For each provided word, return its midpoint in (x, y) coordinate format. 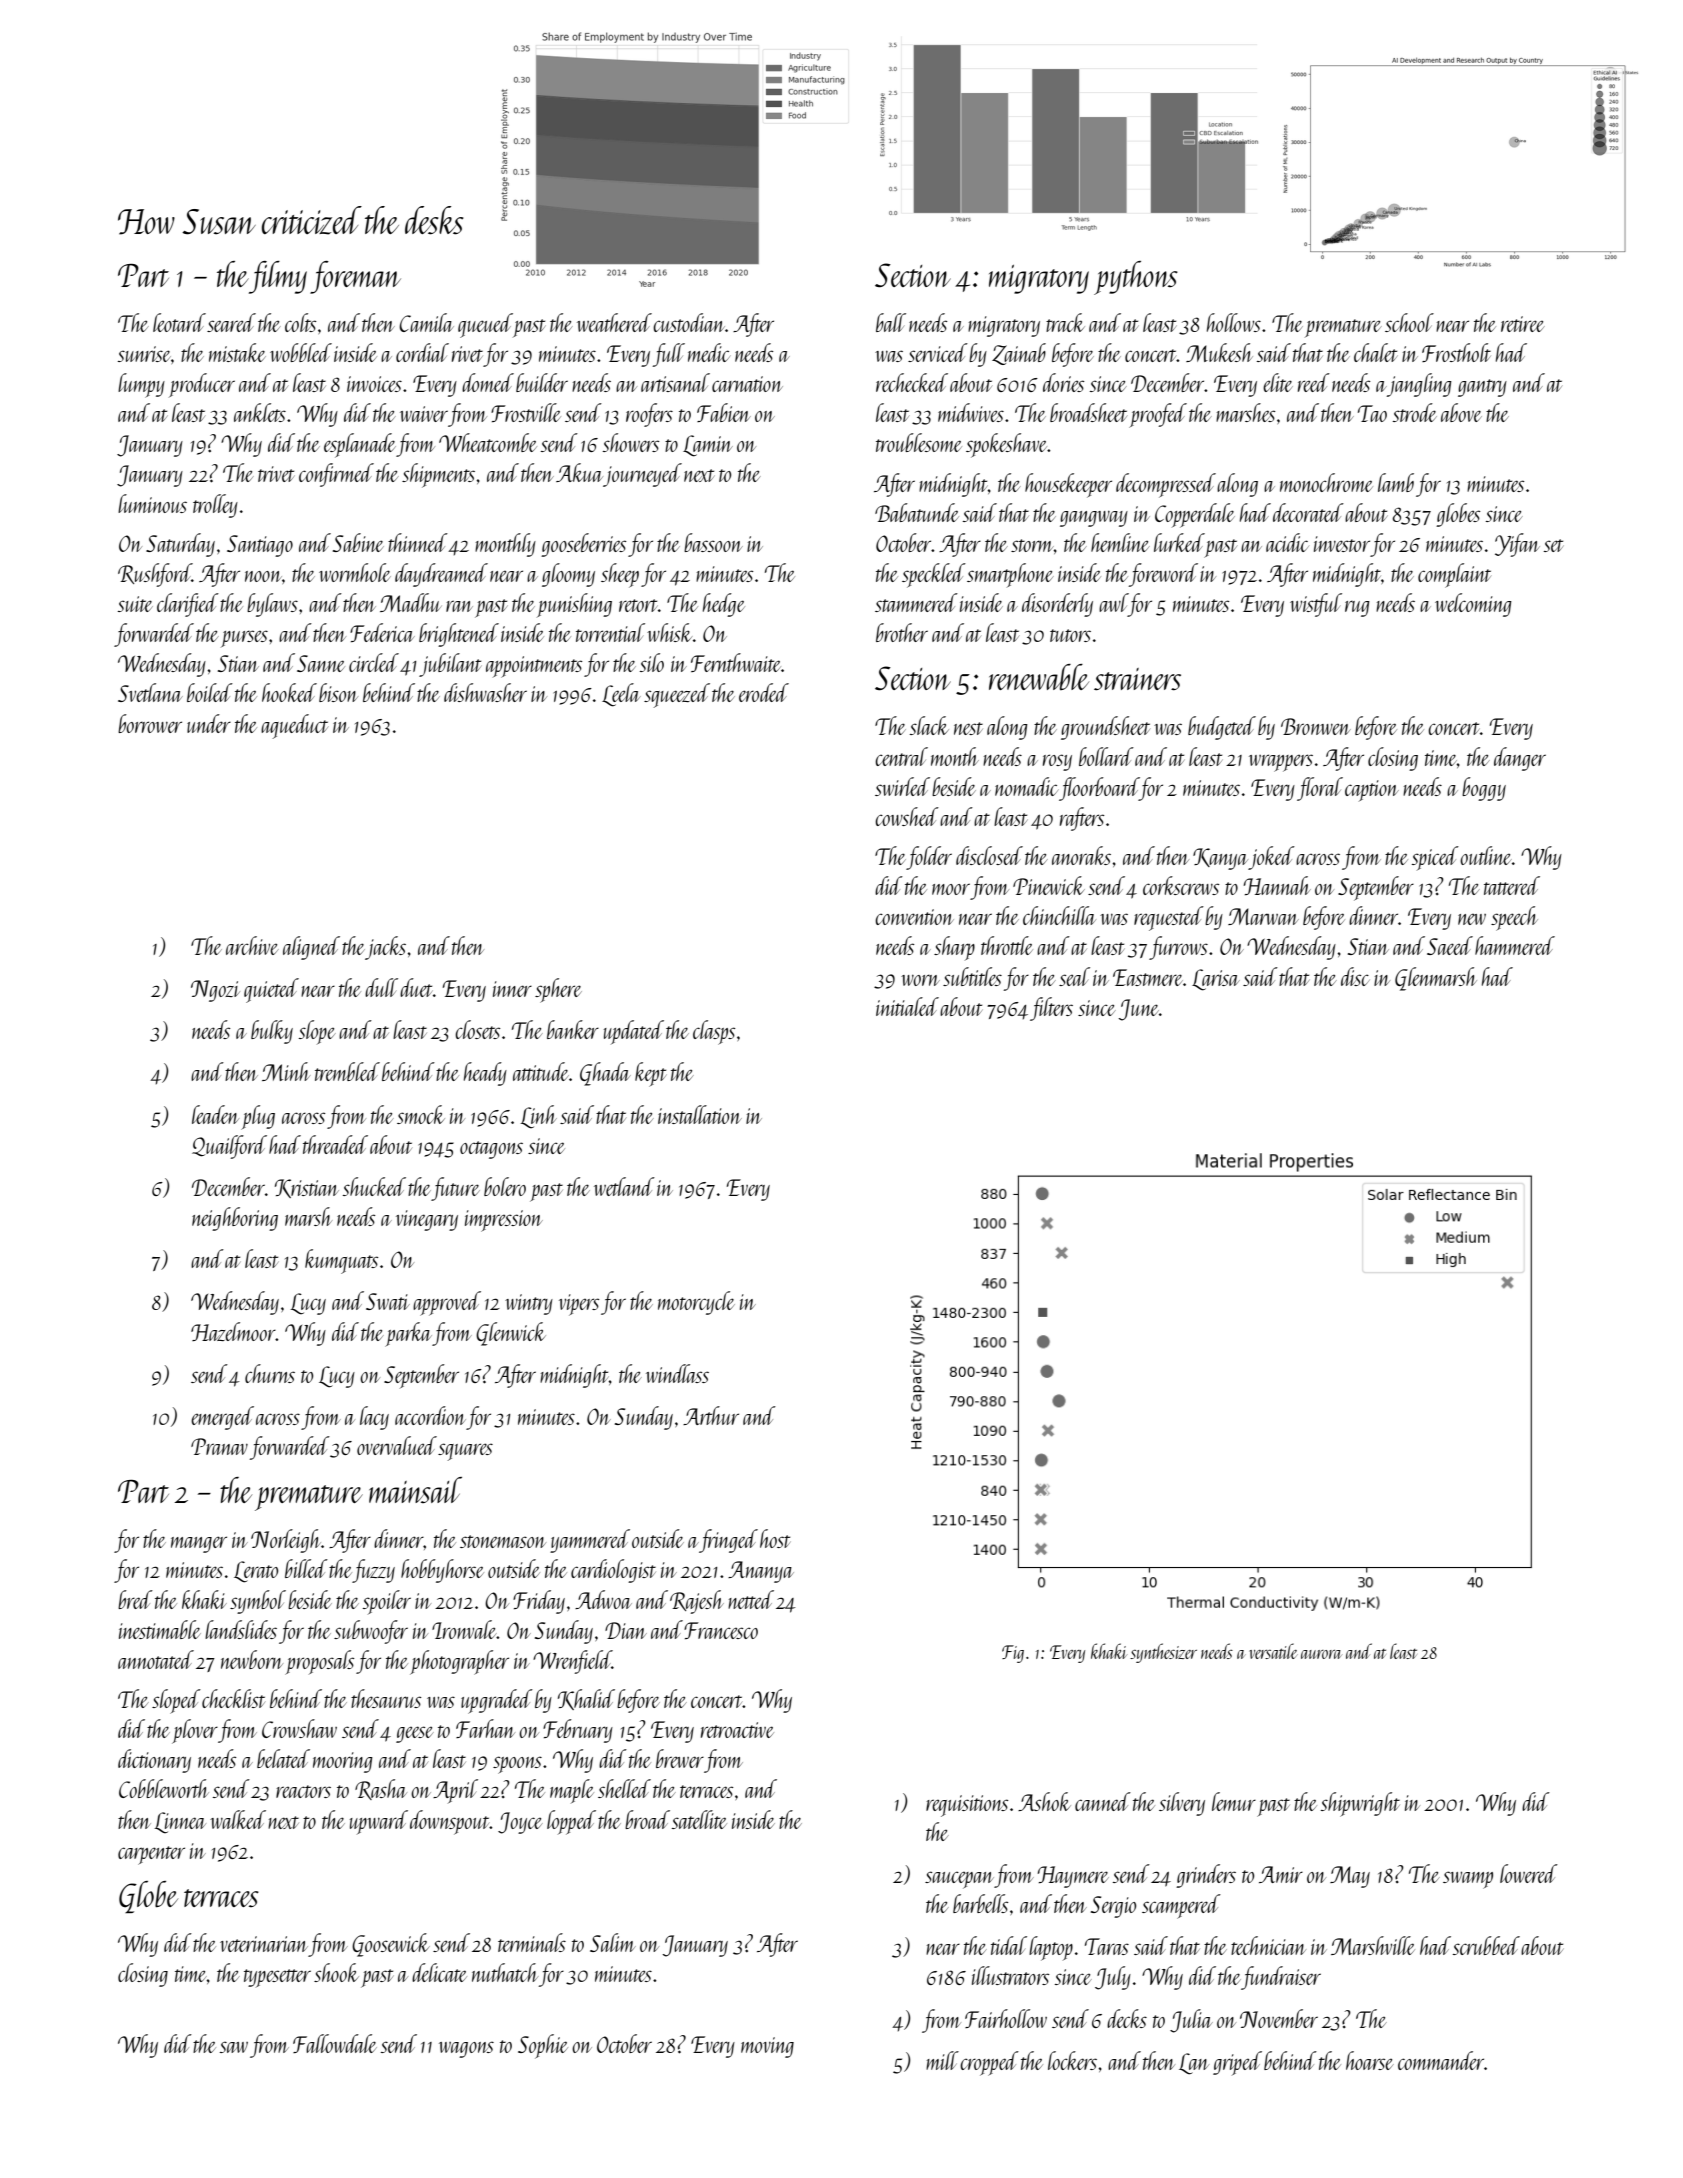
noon (263, 576)
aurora (1321, 1654)
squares (465, 1452)
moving (767, 2047)
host (775, 1538)
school (1409, 322)
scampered (1181, 1906)
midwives (971, 412)
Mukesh (1219, 352)
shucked (374, 1186)
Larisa (1216, 980)
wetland (624, 1186)
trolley (215, 506)
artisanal (675, 382)
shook (336, 1972)
